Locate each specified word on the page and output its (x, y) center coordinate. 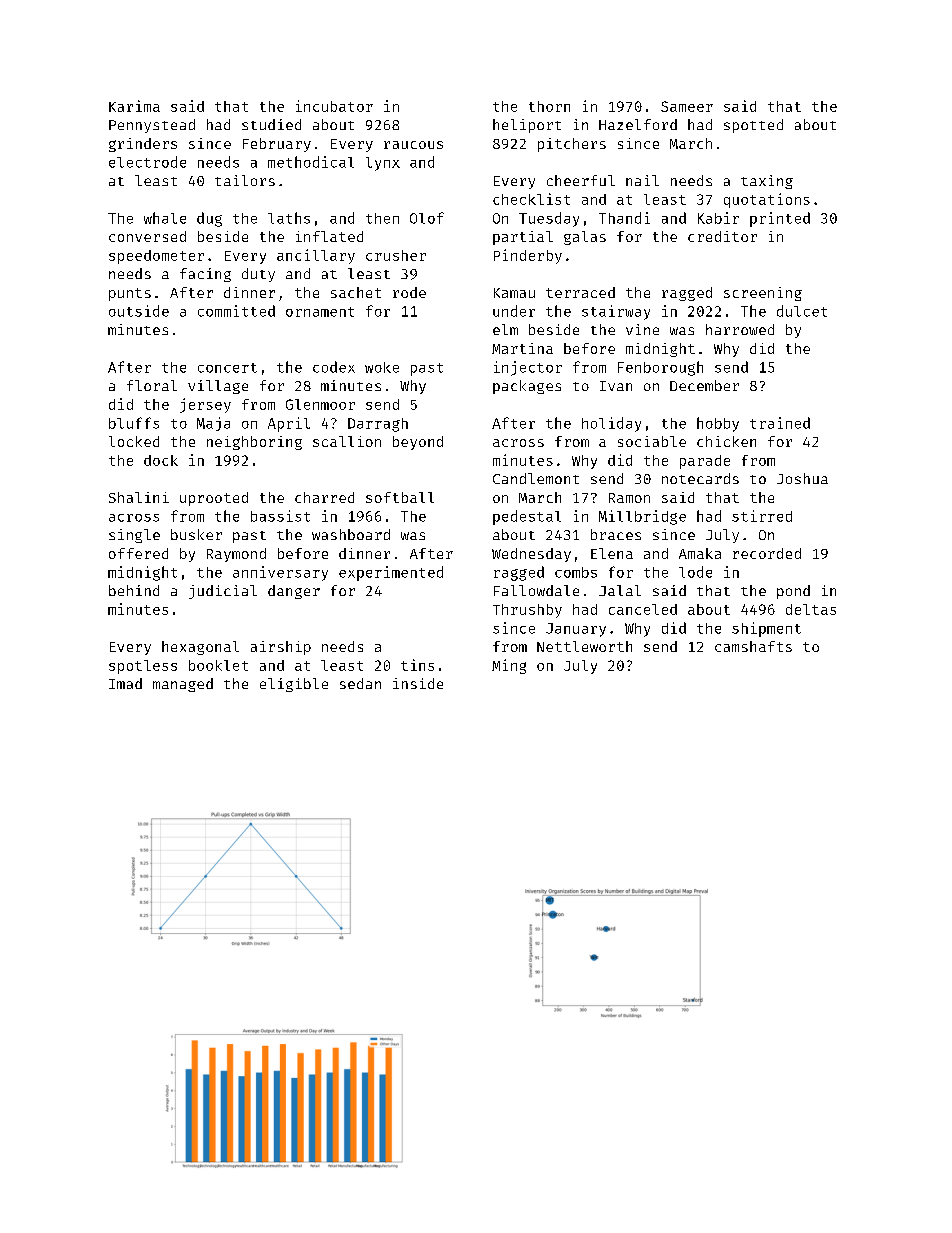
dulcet (802, 311)
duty (258, 275)
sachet (356, 292)
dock (161, 460)
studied (271, 124)
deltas (811, 609)
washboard (351, 534)
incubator (334, 106)
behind (134, 590)
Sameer (687, 106)
